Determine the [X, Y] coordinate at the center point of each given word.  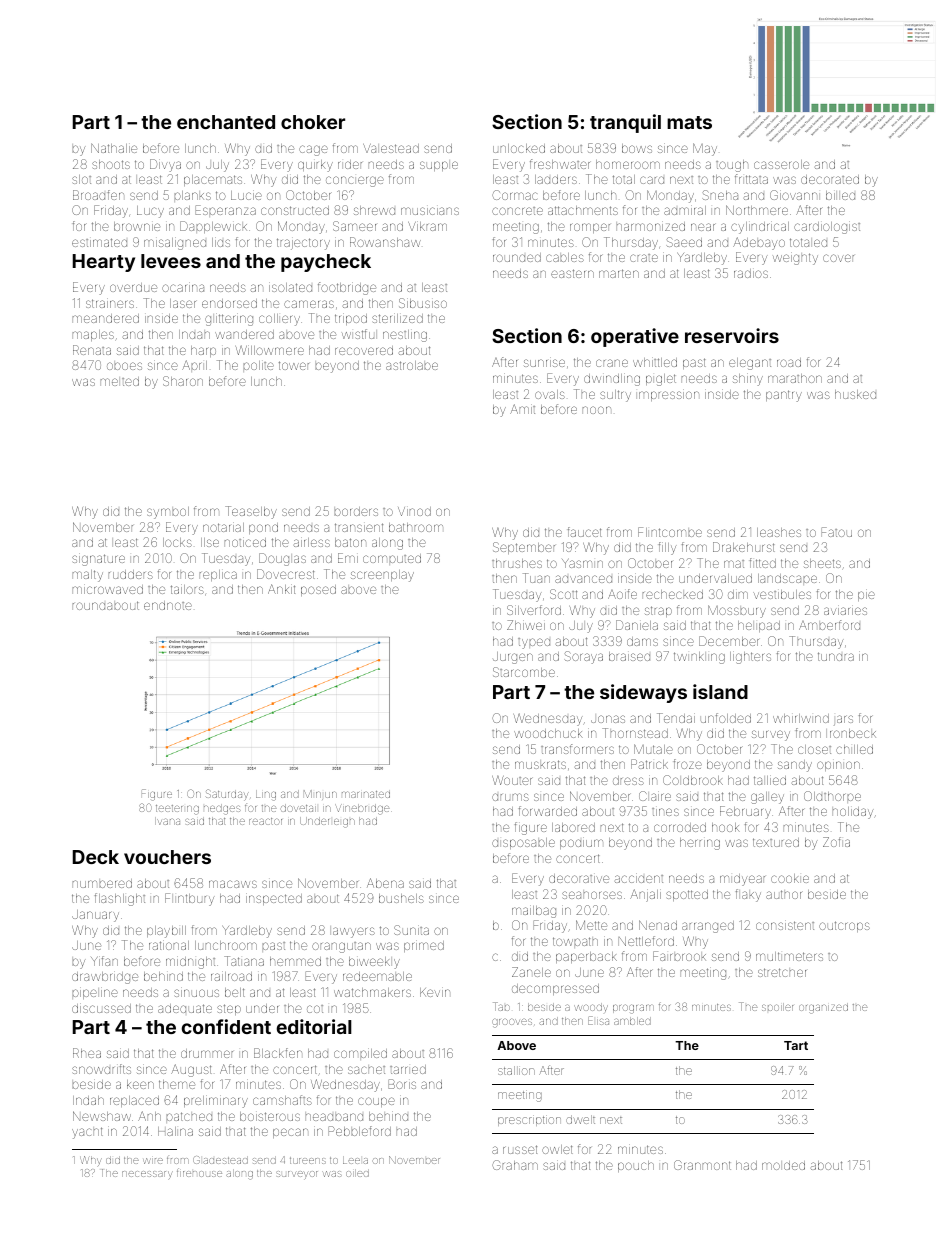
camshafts [282, 1100]
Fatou [836, 532]
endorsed [229, 303]
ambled [632, 1021]
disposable [523, 843]
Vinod [414, 511]
